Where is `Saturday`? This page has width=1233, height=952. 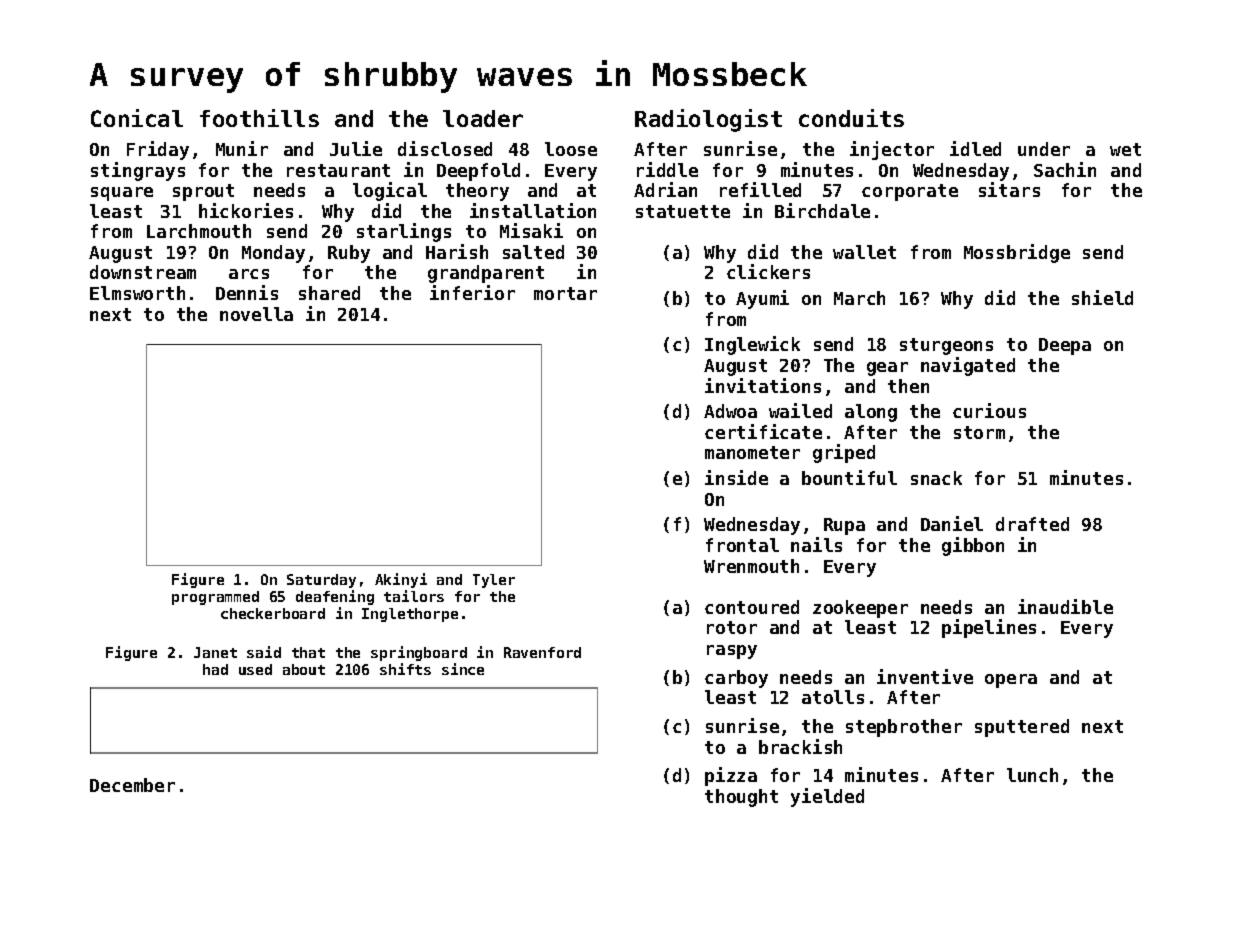
Saturday is located at coordinates (321, 581).
